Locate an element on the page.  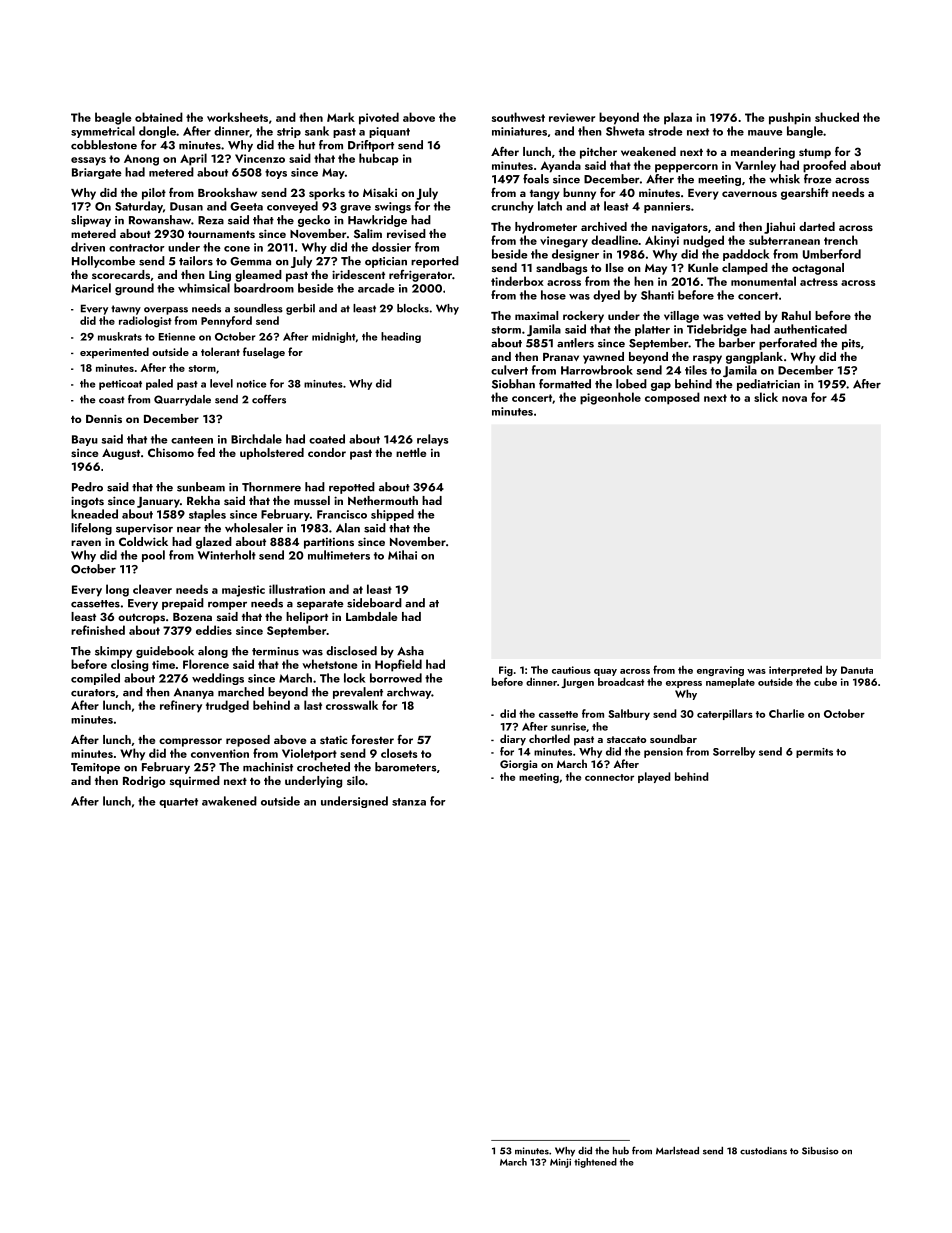
southwest is located at coordinates (518, 117).
